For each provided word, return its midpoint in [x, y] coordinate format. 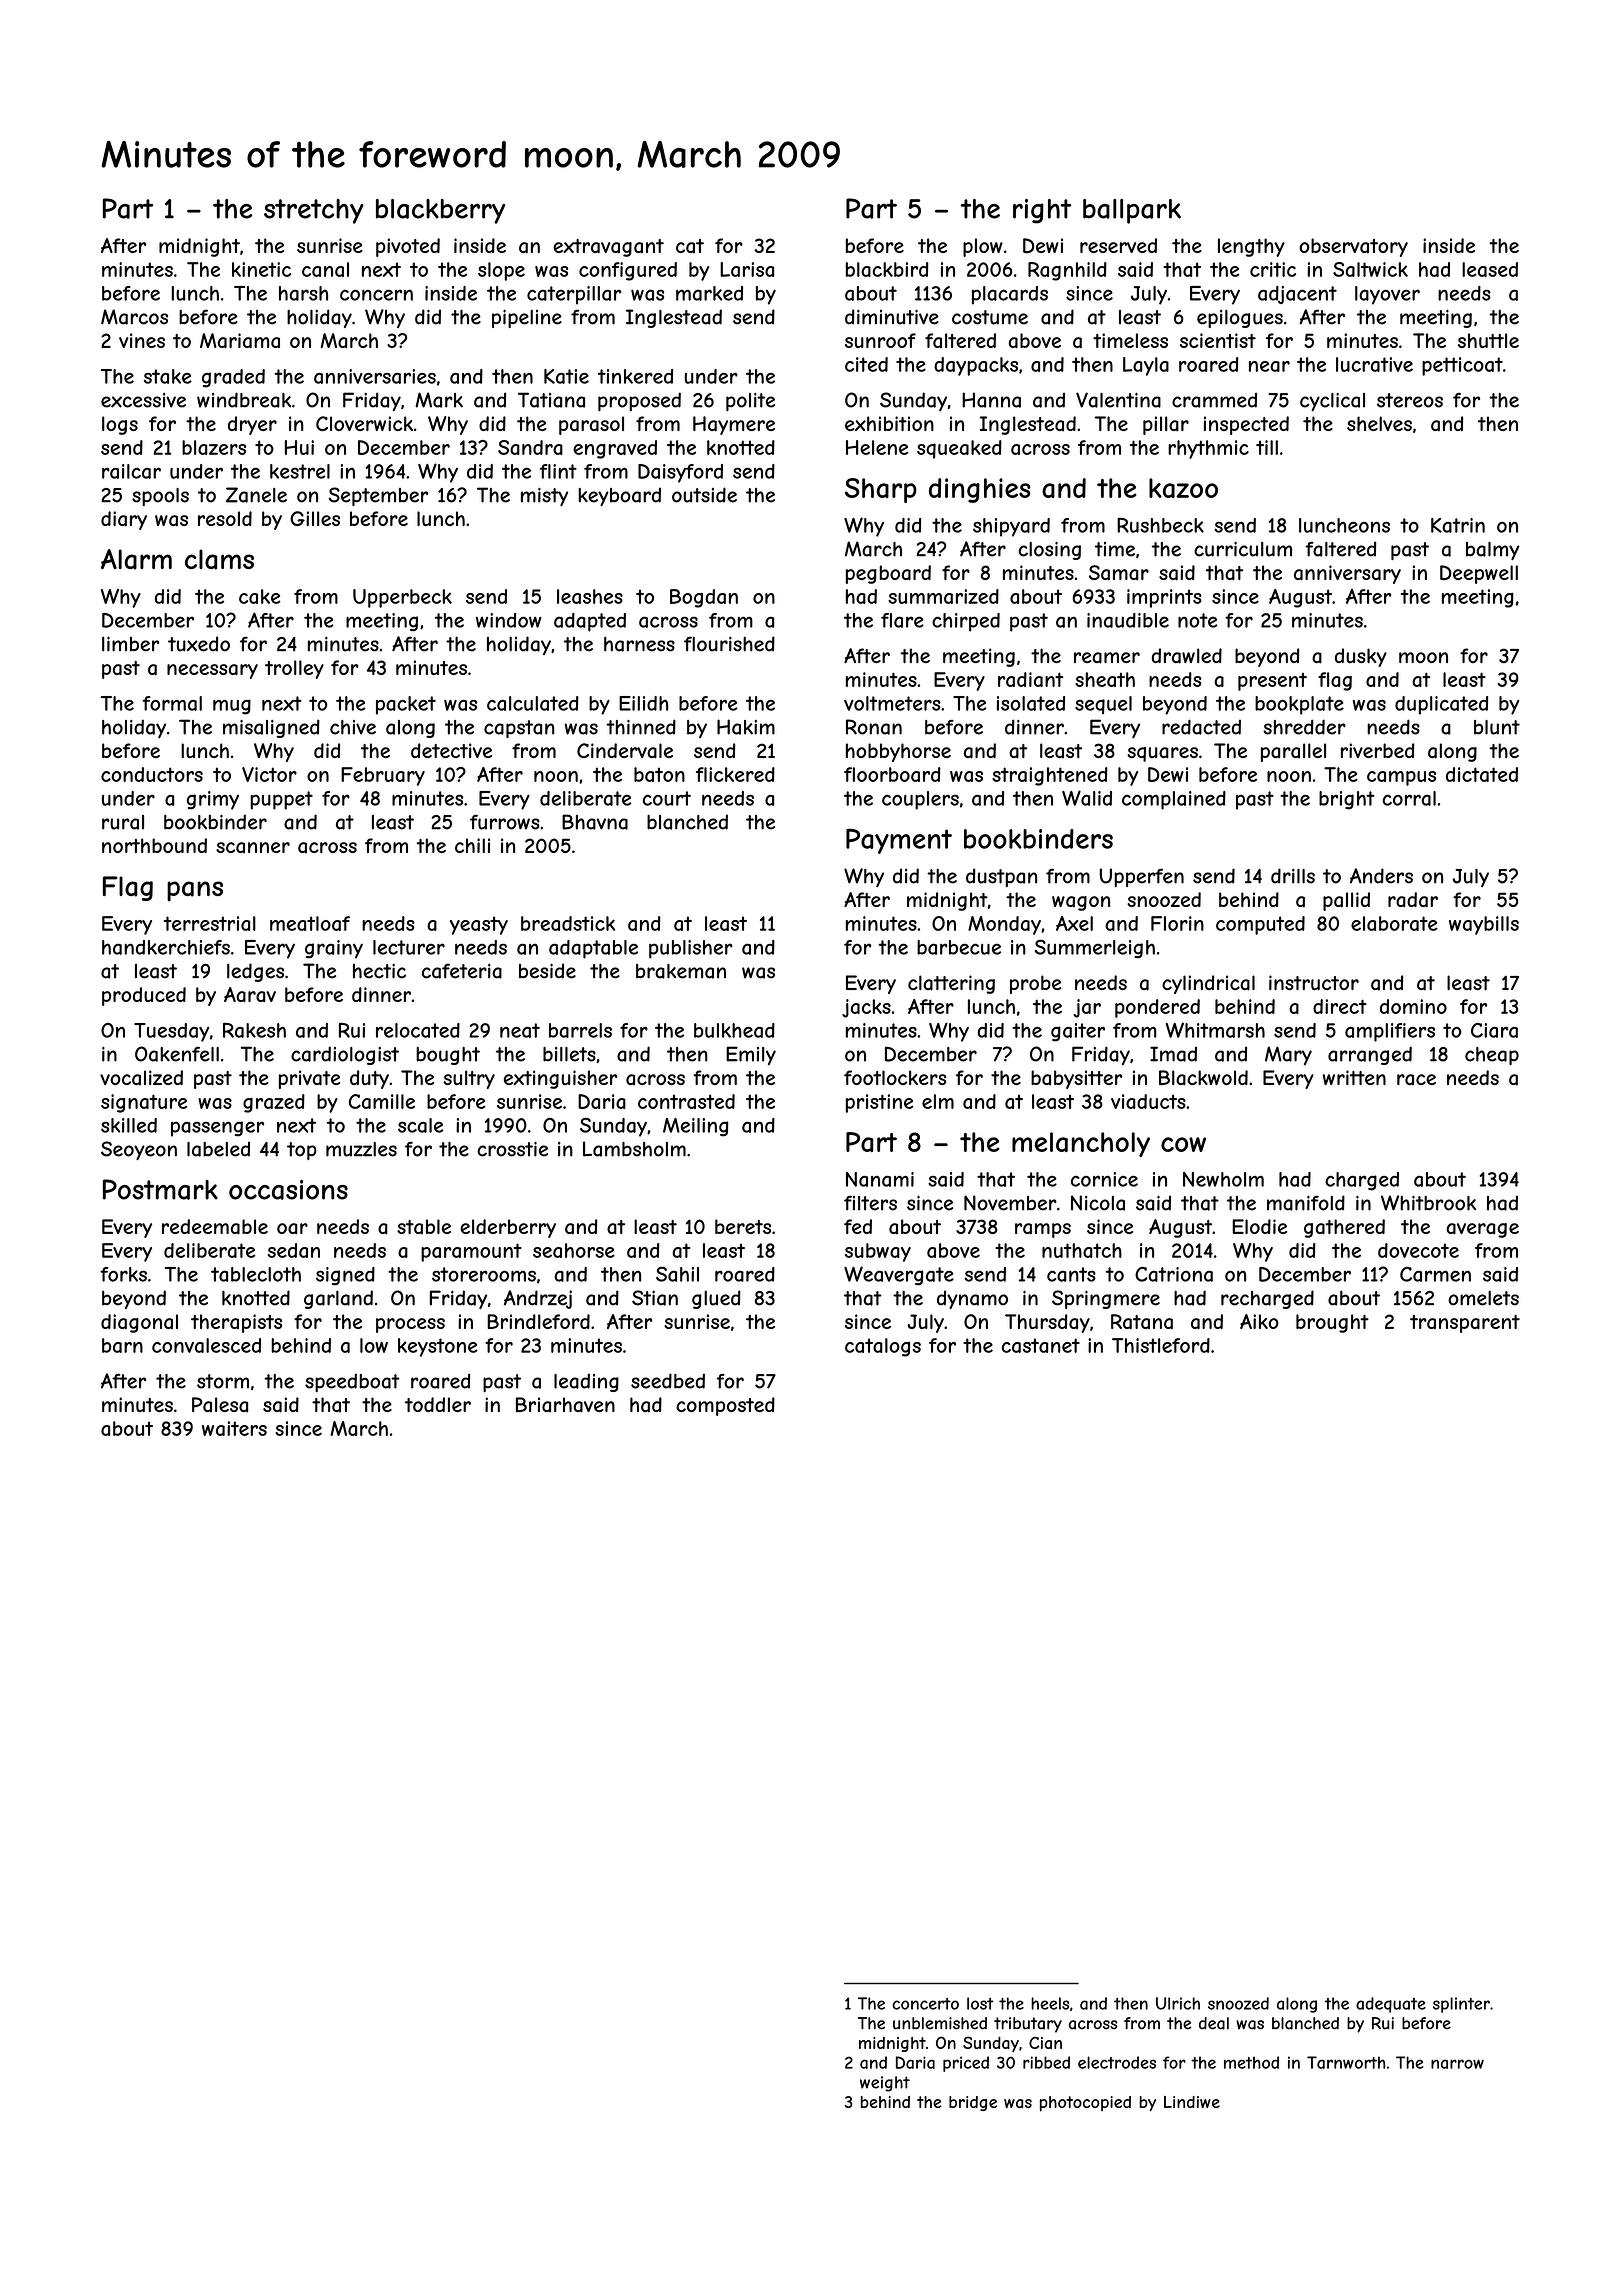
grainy [334, 949]
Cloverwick [364, 423]
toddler [438, 1404]
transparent [1465, 1324]
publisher [691, 949]
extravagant [608, 248]
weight [885, 2084]
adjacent [1297, 295]
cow [1183, 1144]
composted [725, 1406]
